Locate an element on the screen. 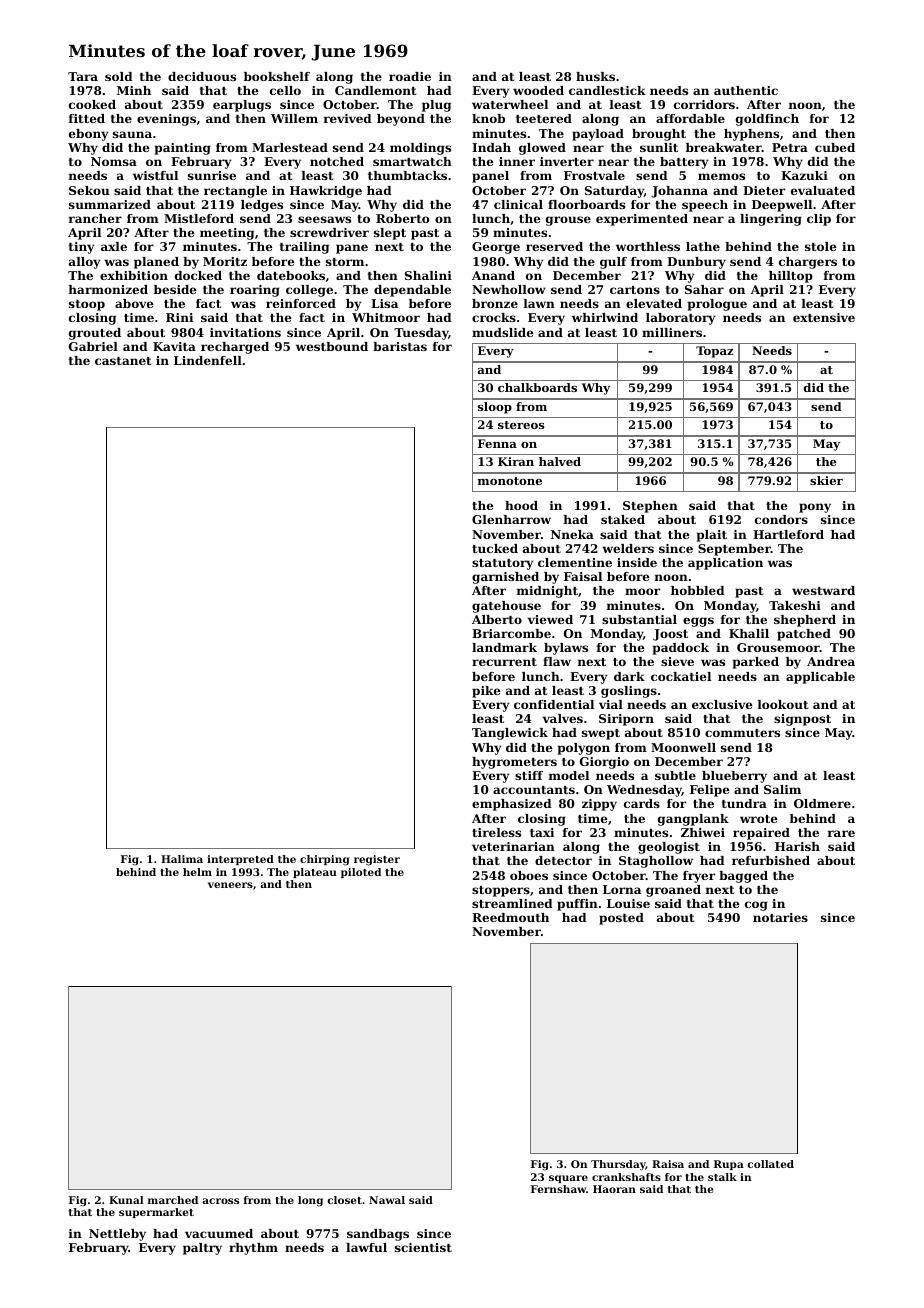 The width and height of the screenshot is (924, 1308). mudslide is located at coordinates (502, 332).
